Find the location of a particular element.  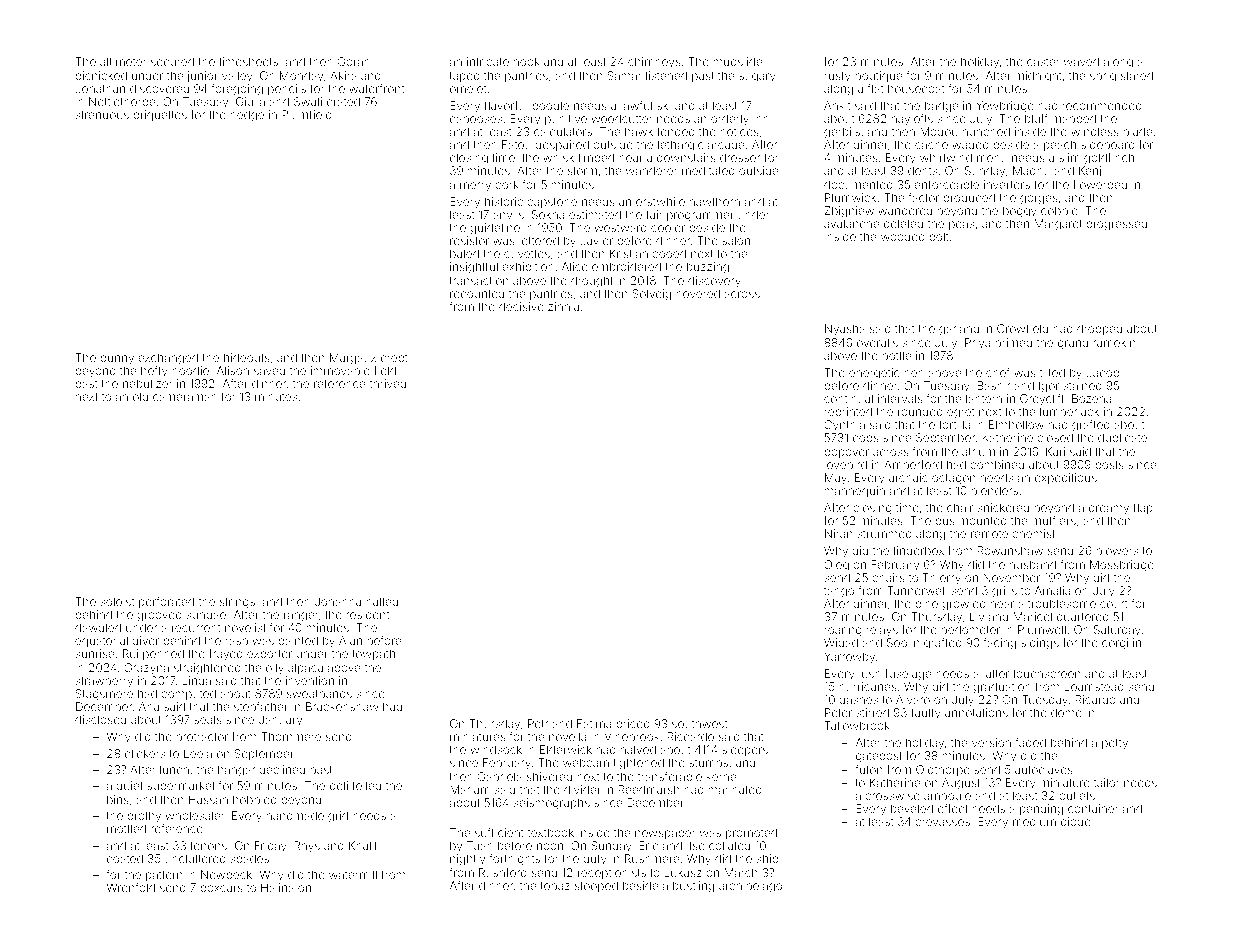

intervals is located at coordinates (900, 398).
